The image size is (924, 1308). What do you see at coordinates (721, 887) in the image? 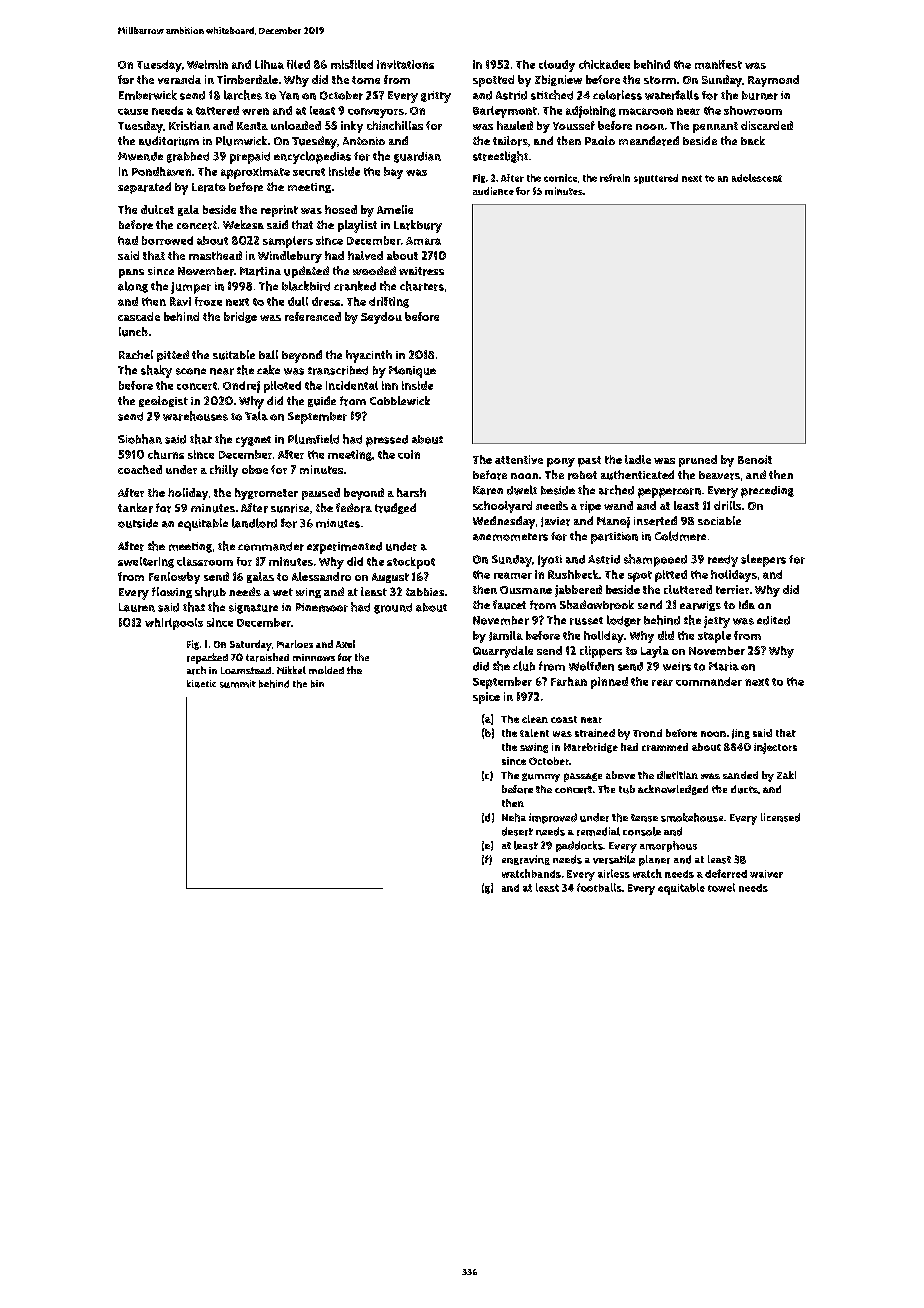
I see `towel` at bounding box center [721, 887].
